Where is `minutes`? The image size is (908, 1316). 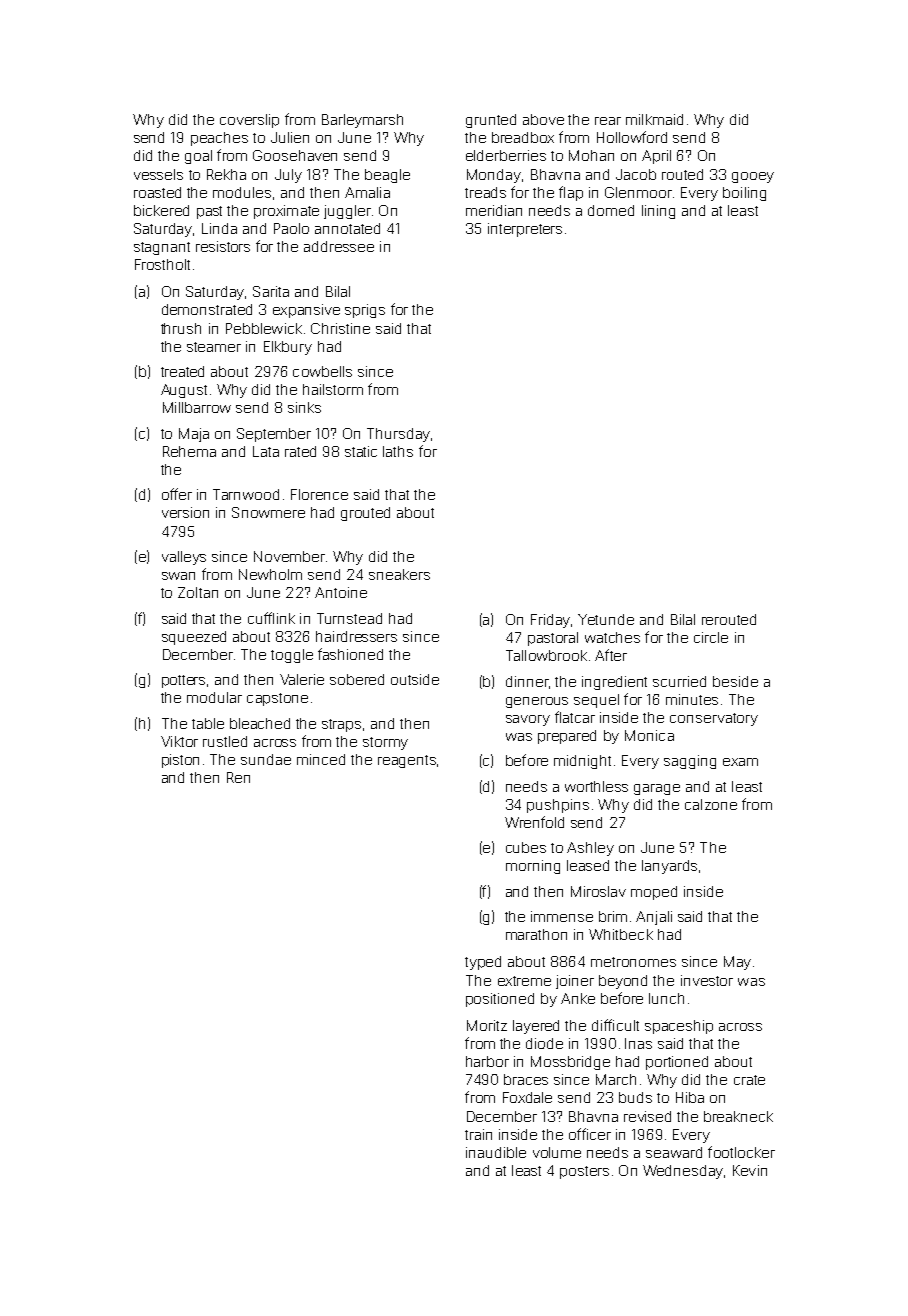
minutes is located at coordinates (692, 699).
